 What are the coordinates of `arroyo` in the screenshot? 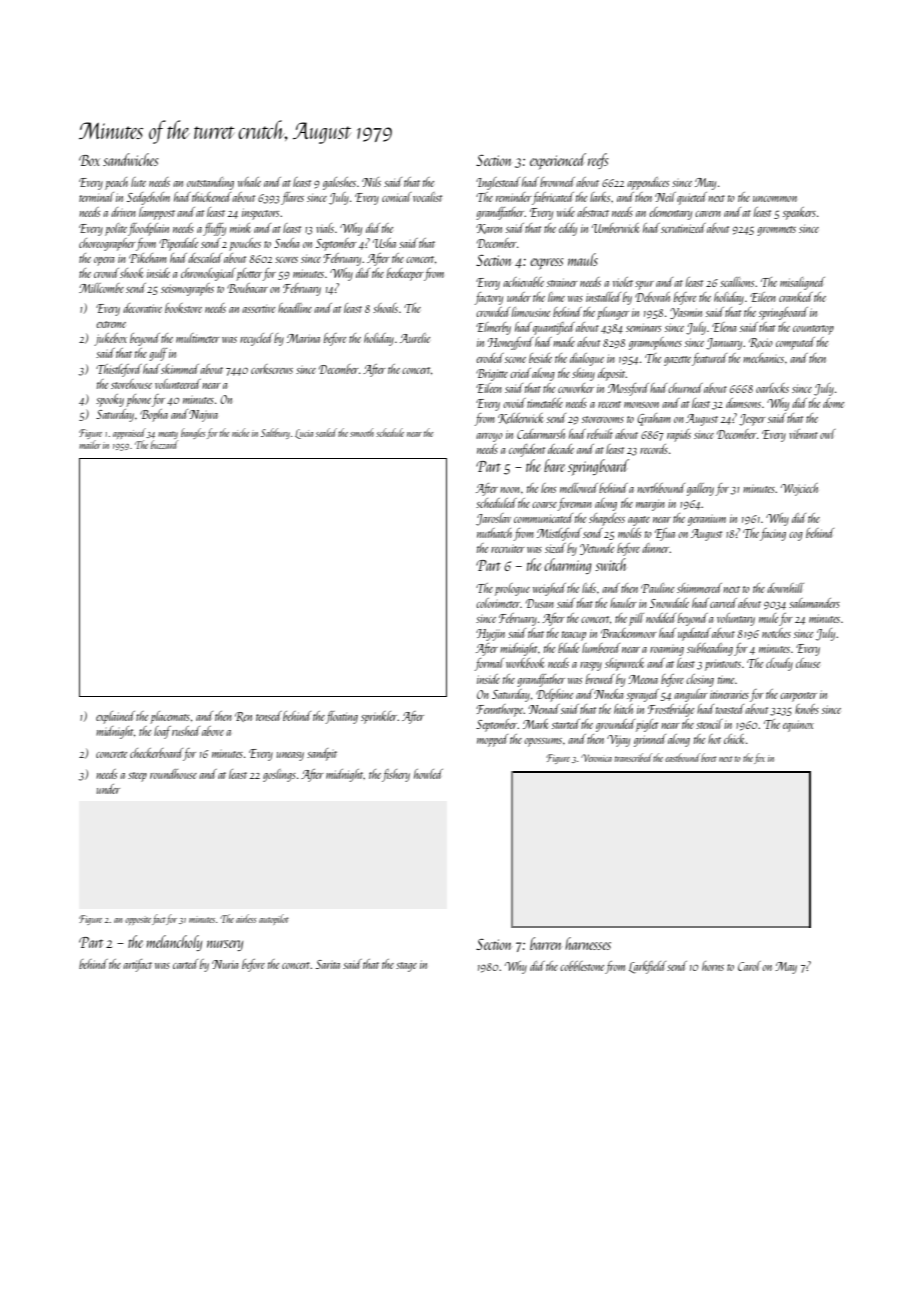 It's located at (489, 437).
